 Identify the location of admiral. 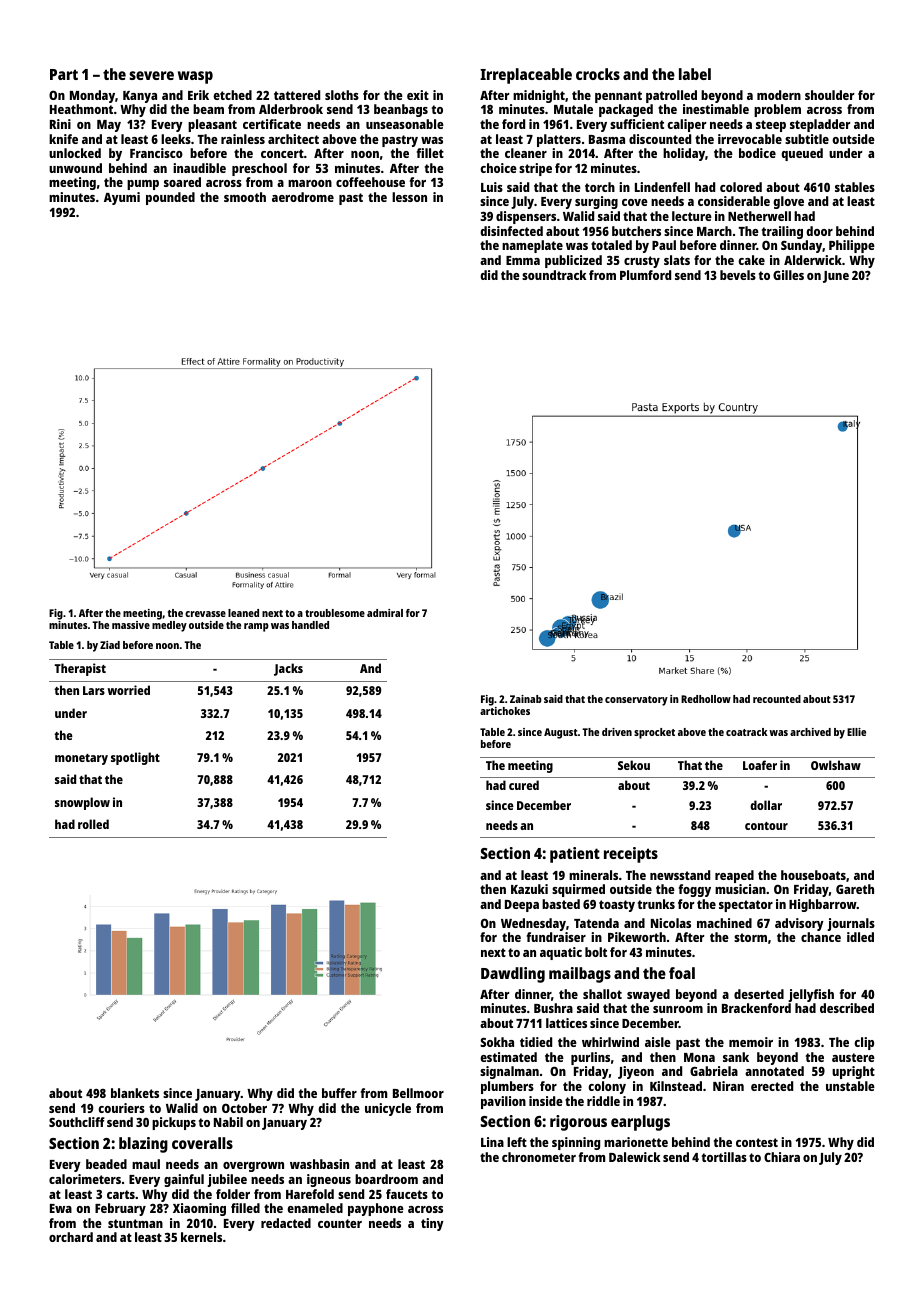
(385, 613).
